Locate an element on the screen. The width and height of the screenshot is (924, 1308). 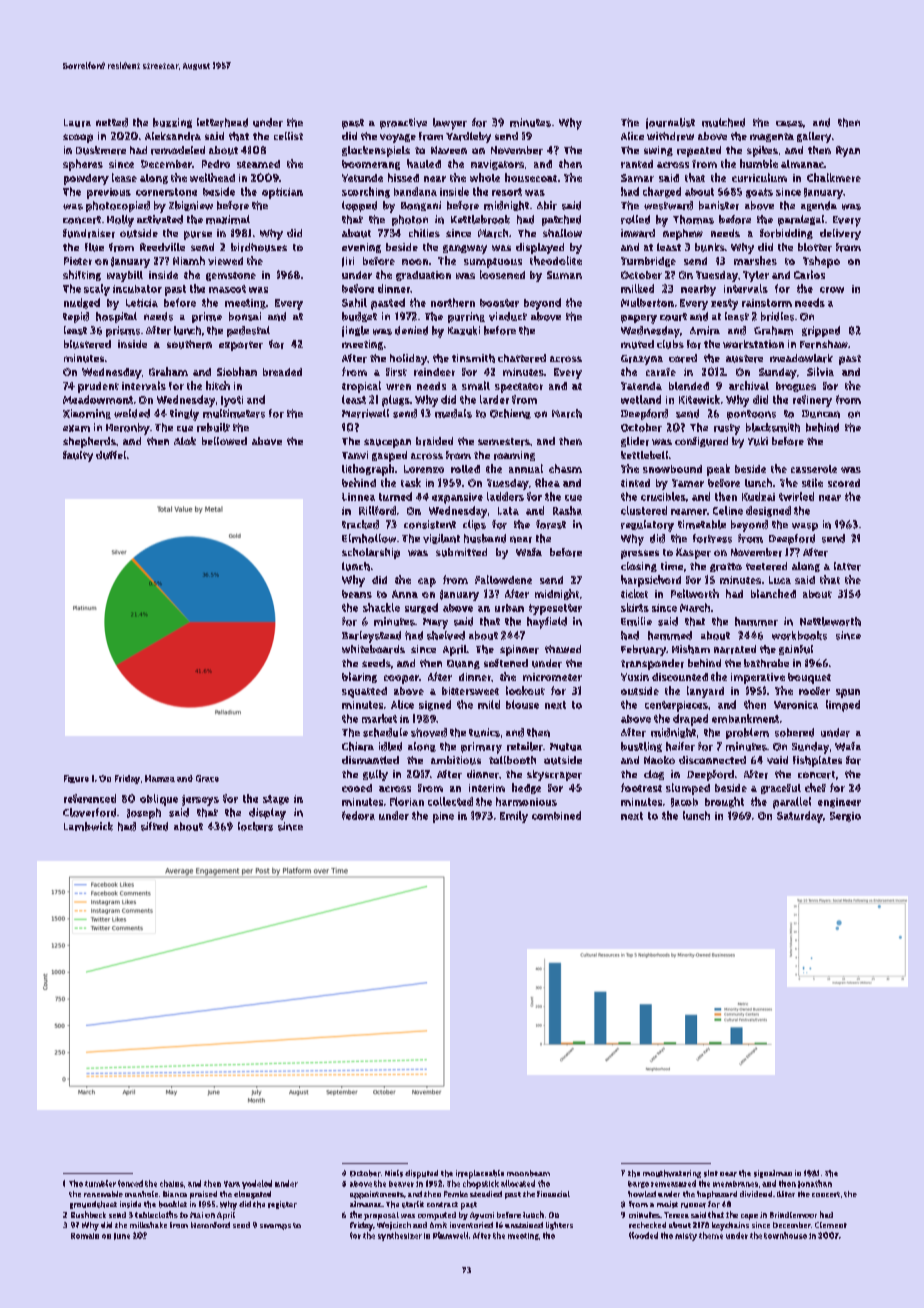
duffel is located at coordinates (111, 455).
